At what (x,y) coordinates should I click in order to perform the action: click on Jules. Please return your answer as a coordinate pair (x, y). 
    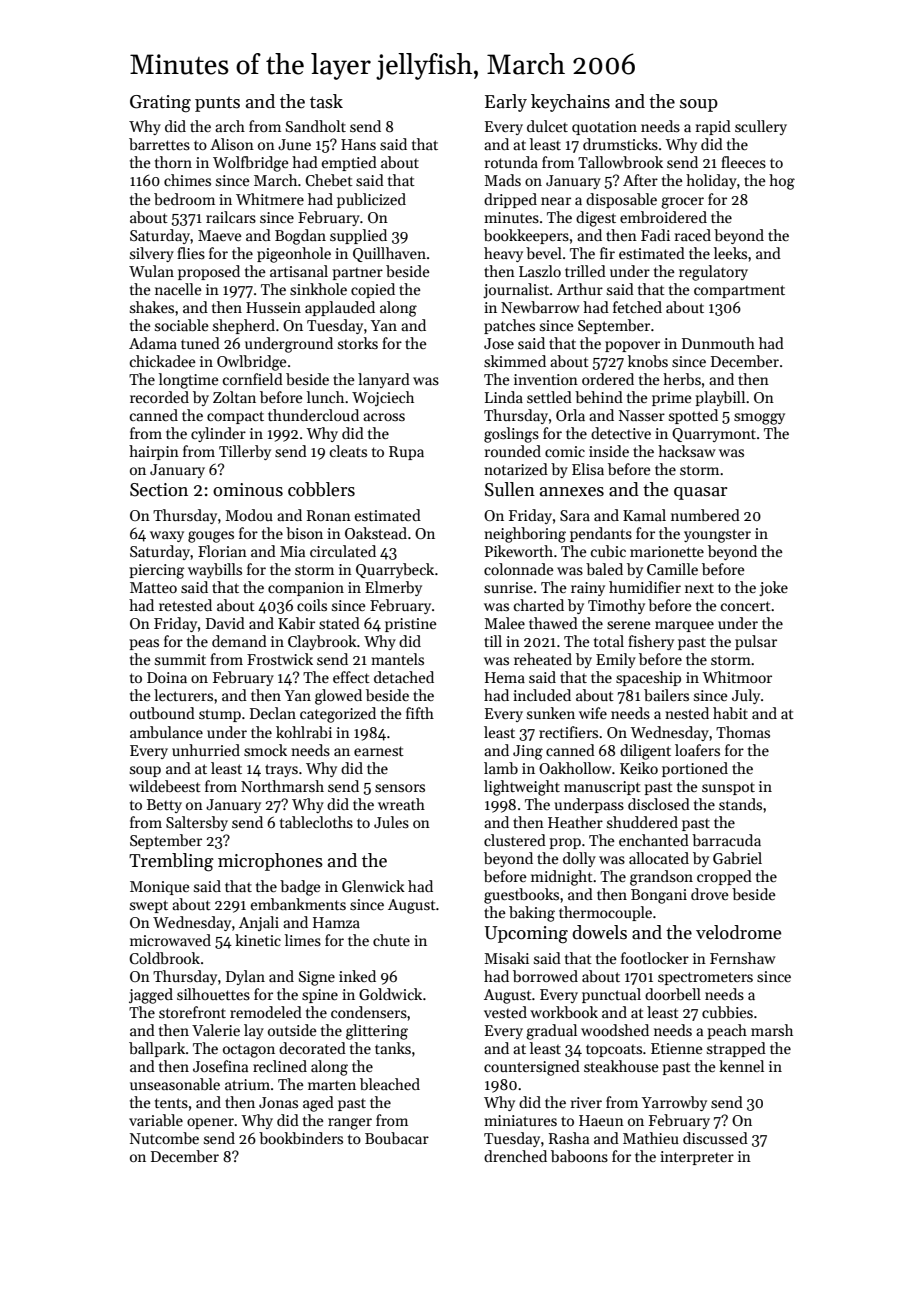
    Looking at the image, I should click on (391, 822).
